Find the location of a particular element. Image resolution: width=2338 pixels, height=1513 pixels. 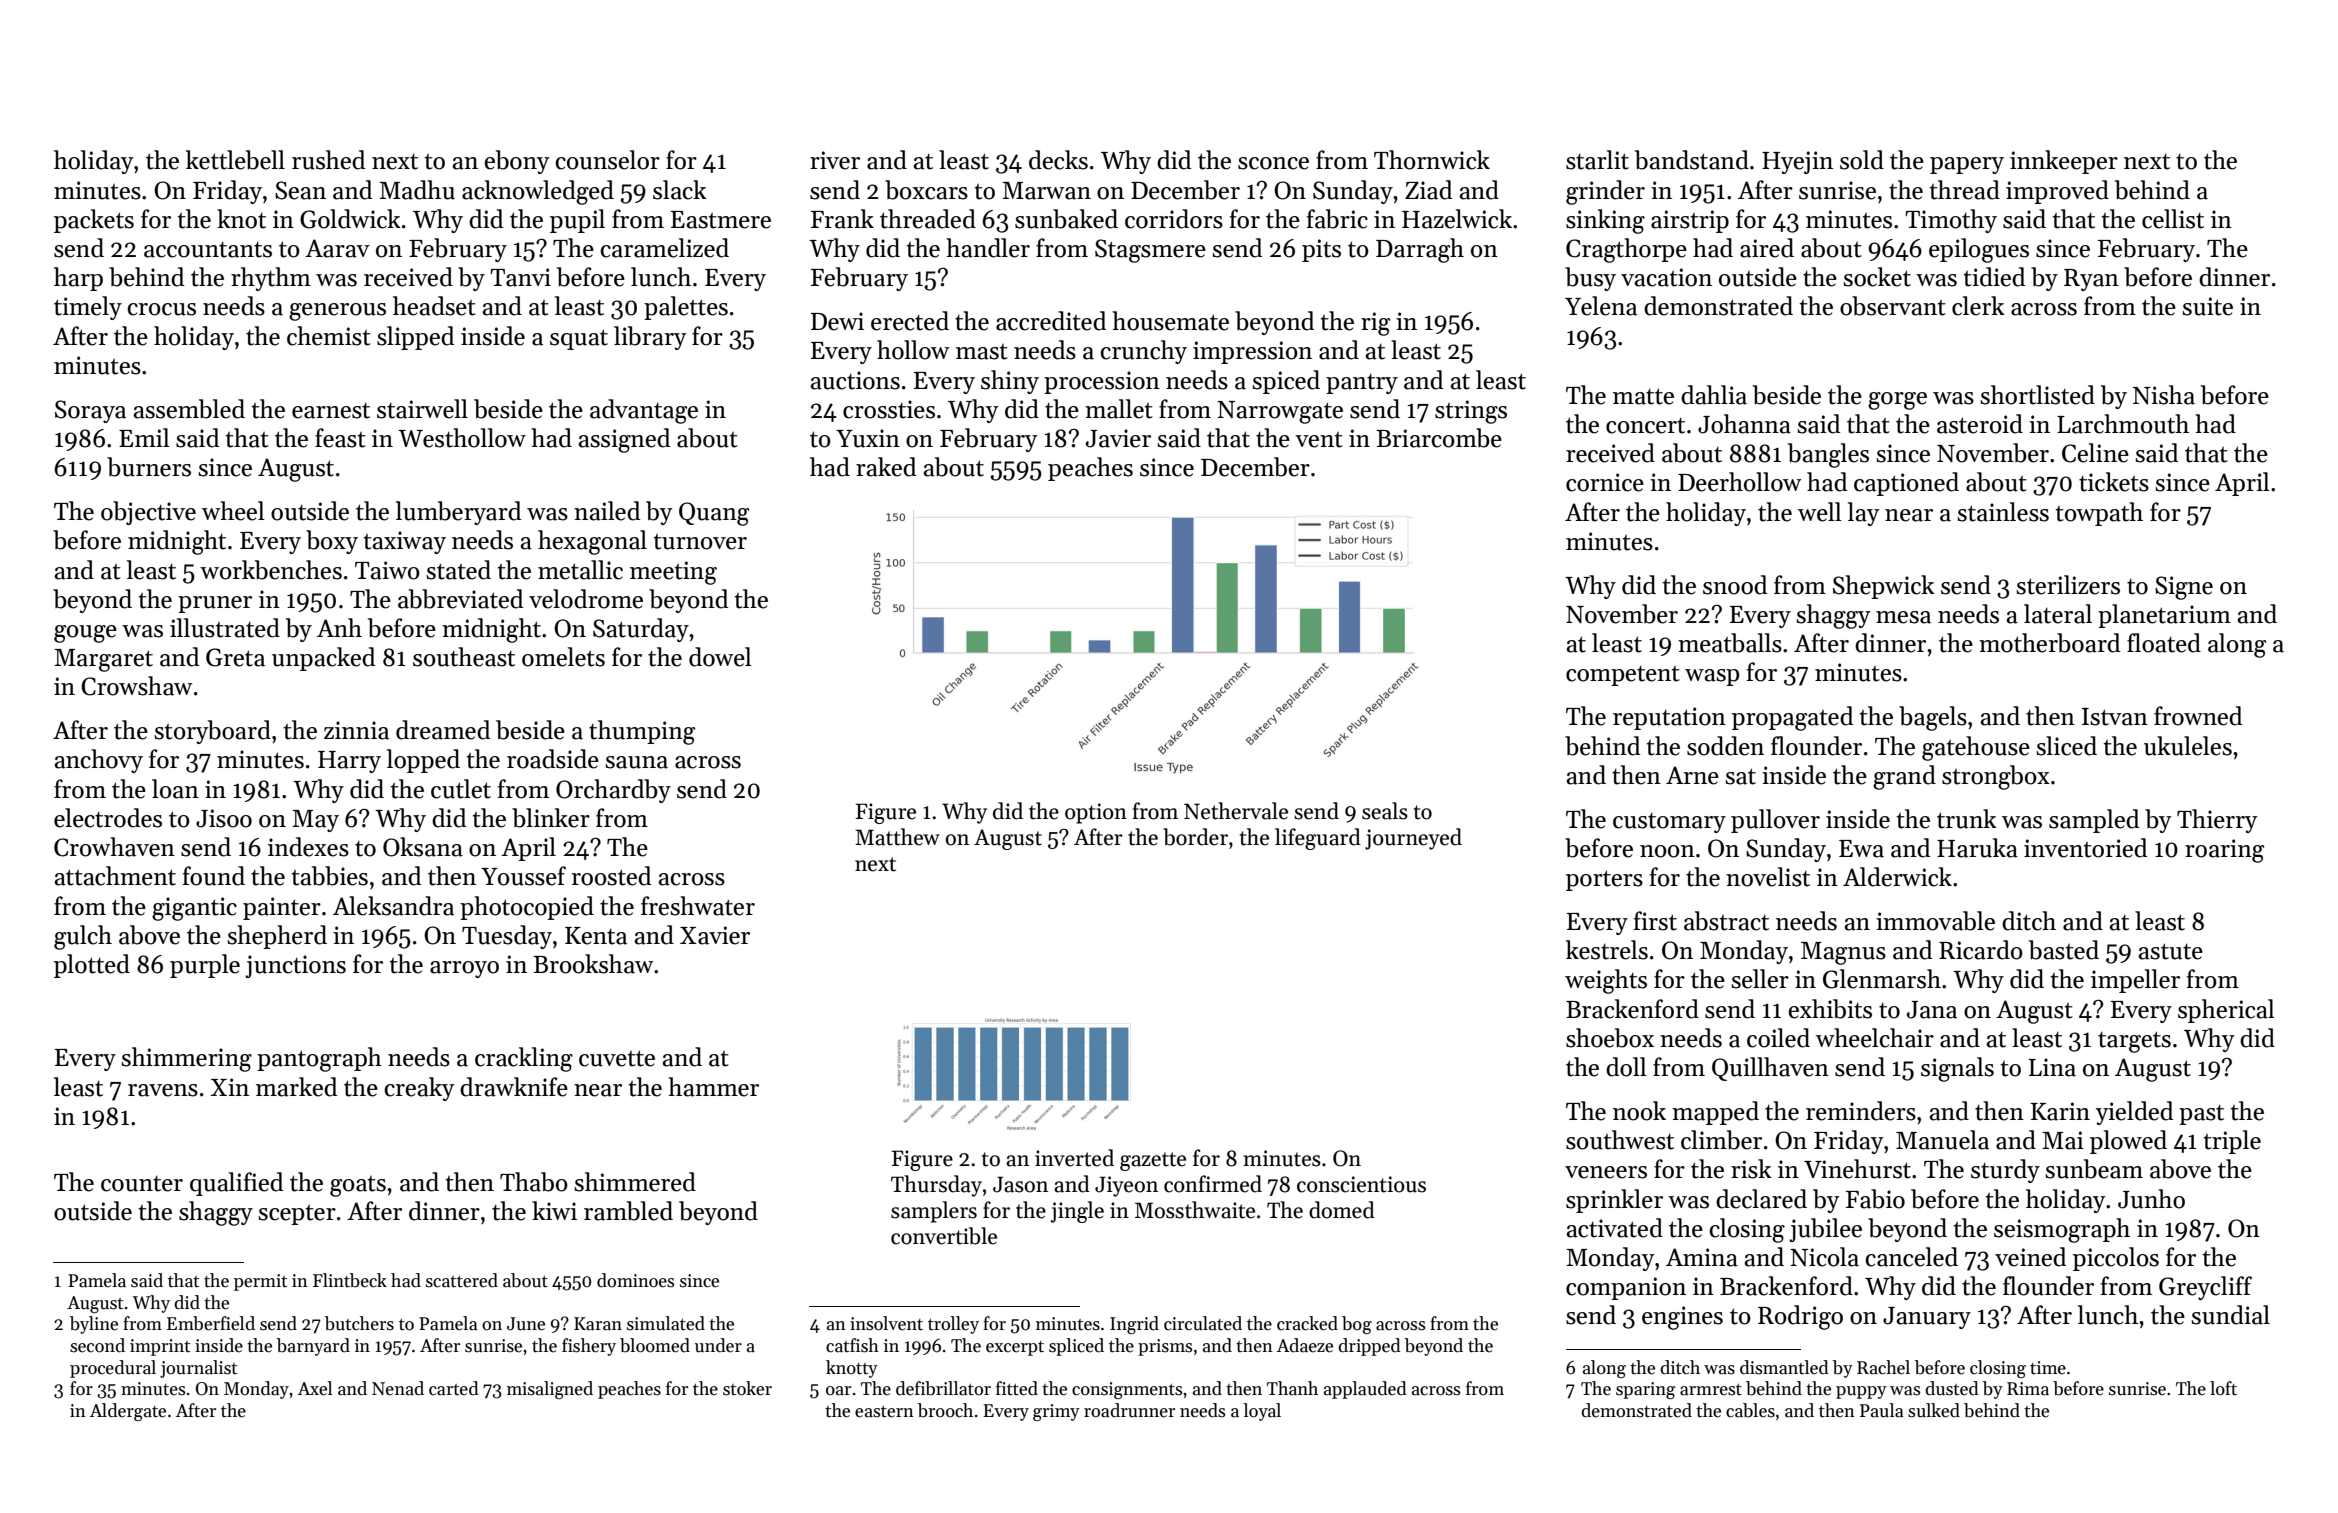

planetarium is located at coordinates (2164, 616).
